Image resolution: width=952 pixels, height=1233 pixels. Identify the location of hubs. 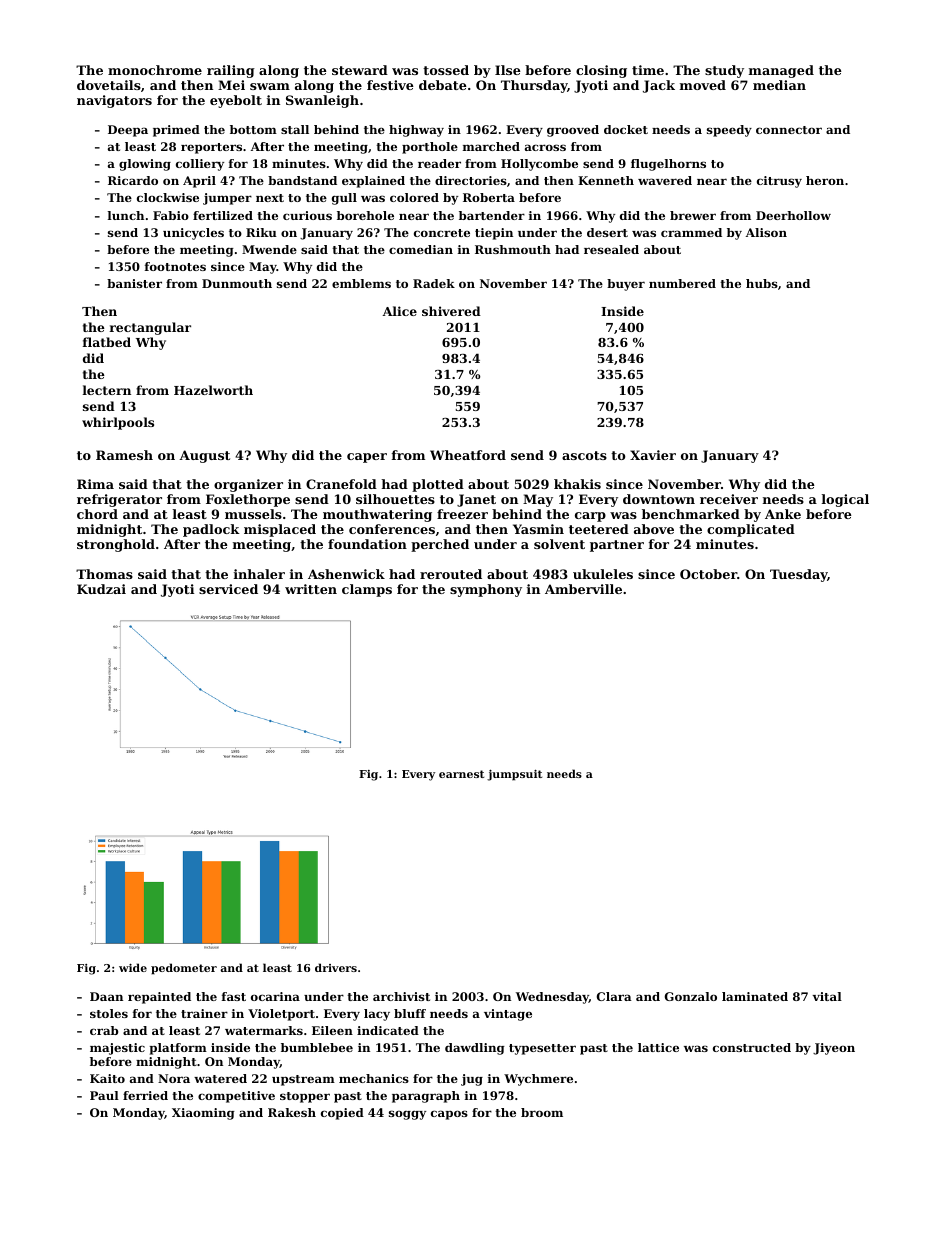
(762, 283).
